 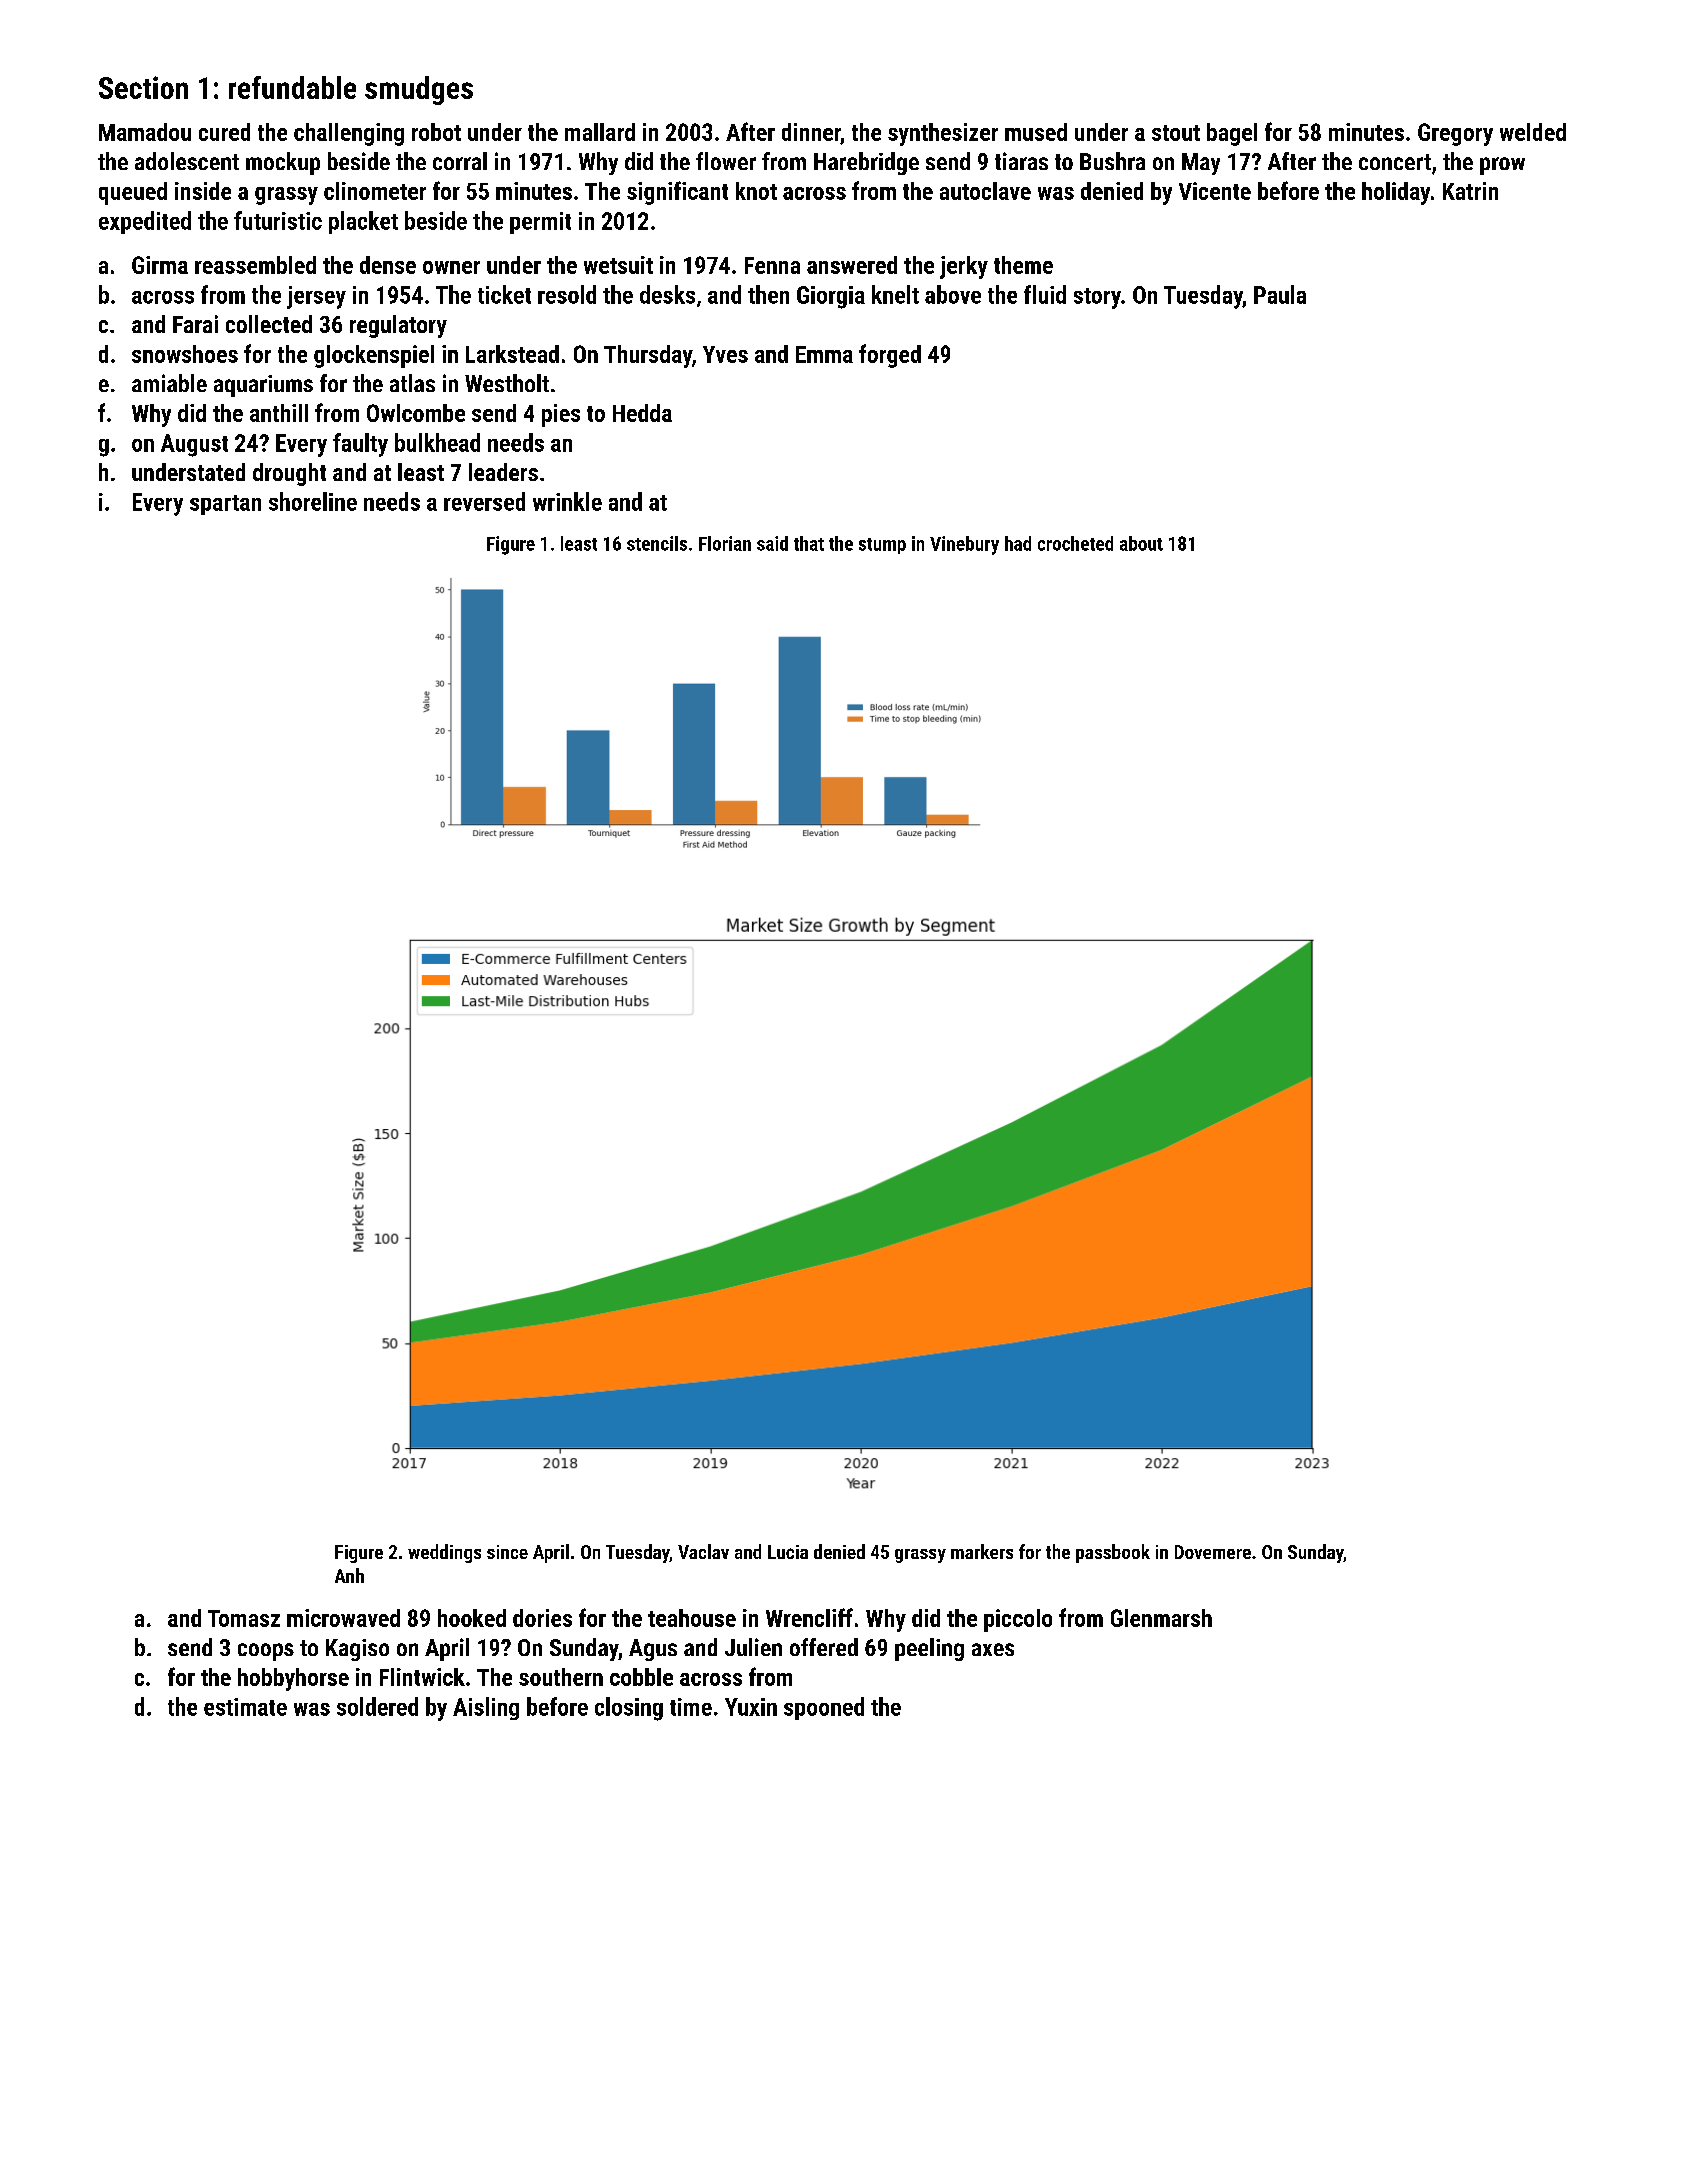 I want to click on microwaved, so click(x=343, y=1618).
